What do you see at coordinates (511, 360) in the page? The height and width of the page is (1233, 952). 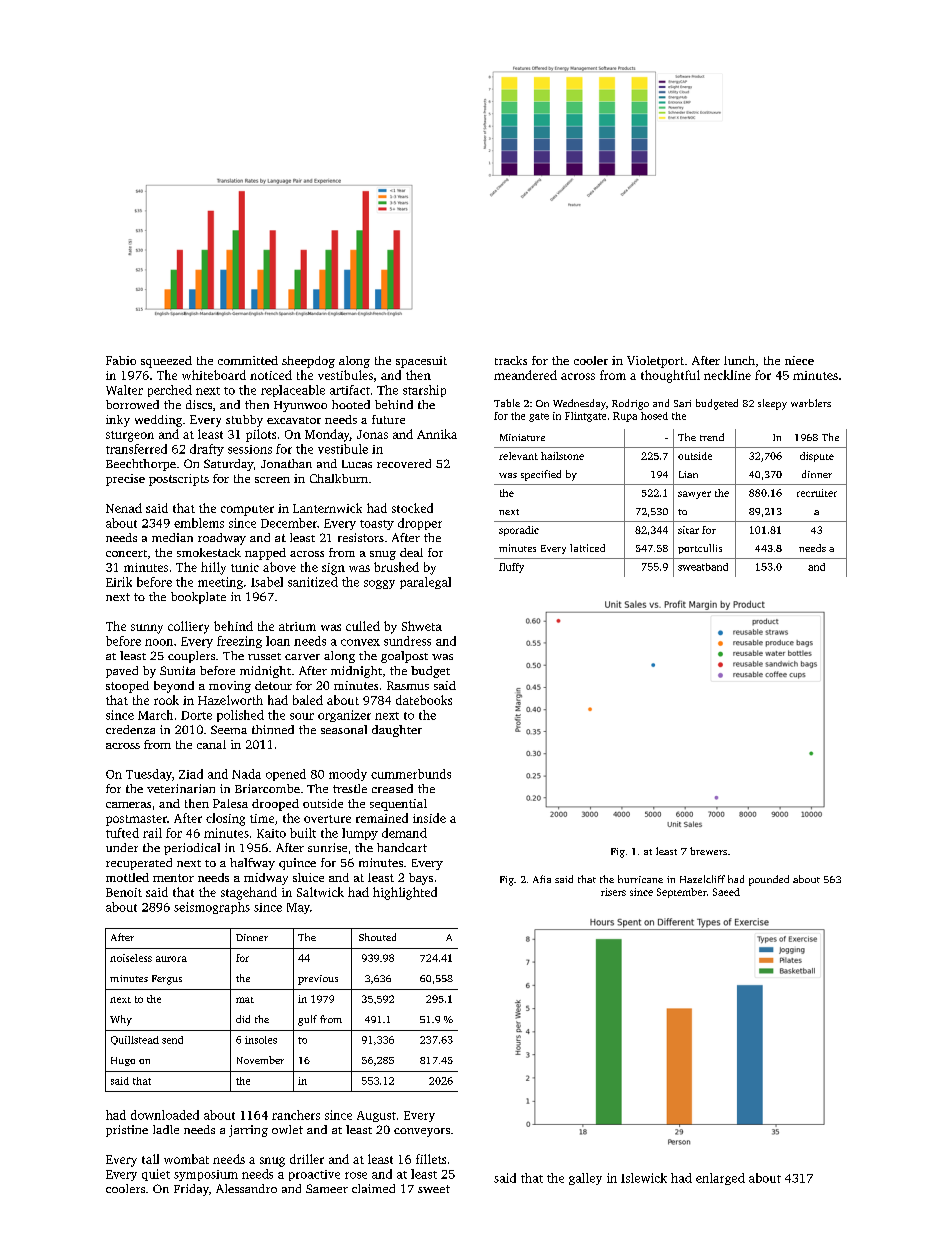 I see `tracks` at bounding box center [511, 360].
